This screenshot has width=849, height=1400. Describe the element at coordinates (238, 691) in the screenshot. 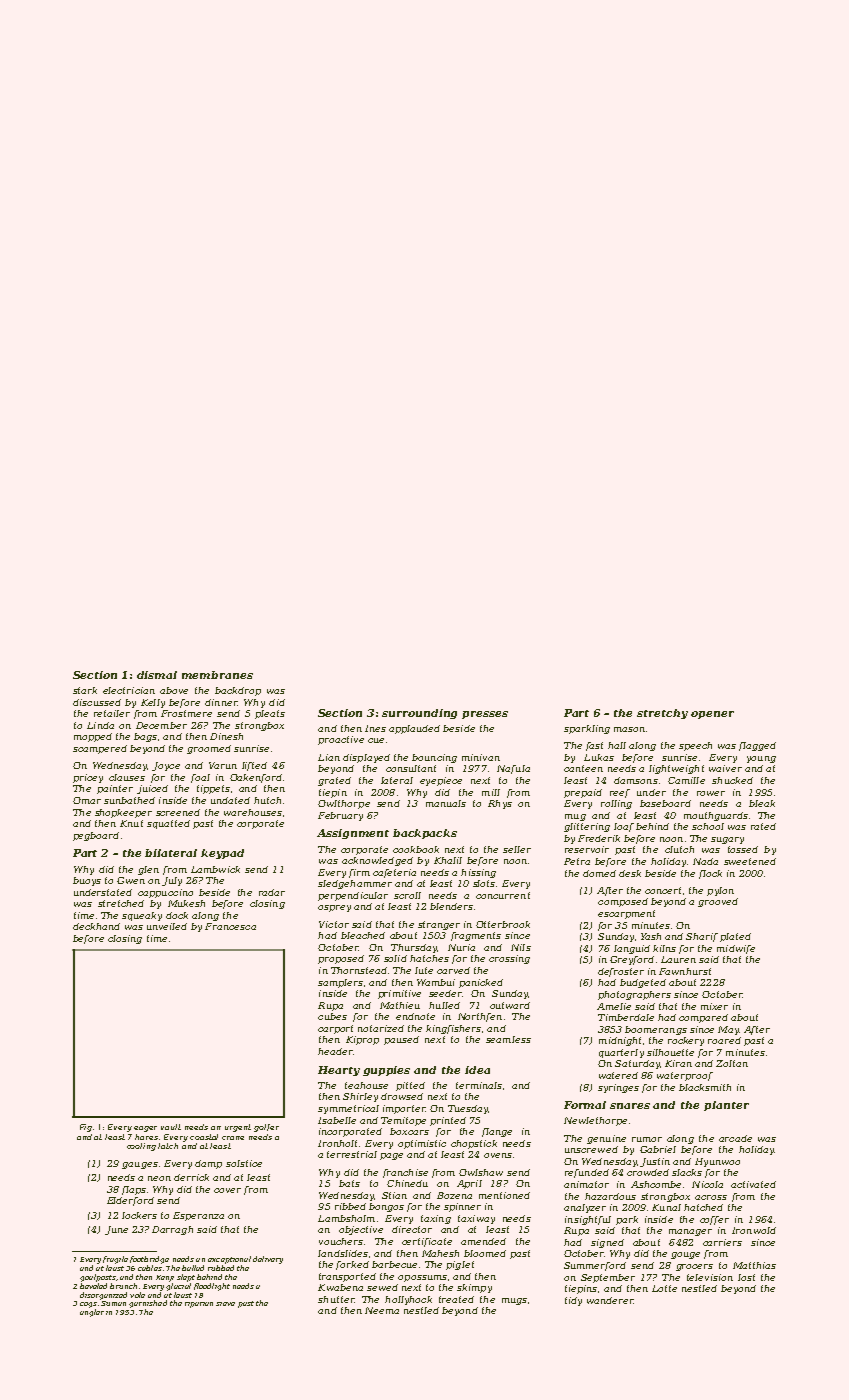

I see `backdrop` at that location.
